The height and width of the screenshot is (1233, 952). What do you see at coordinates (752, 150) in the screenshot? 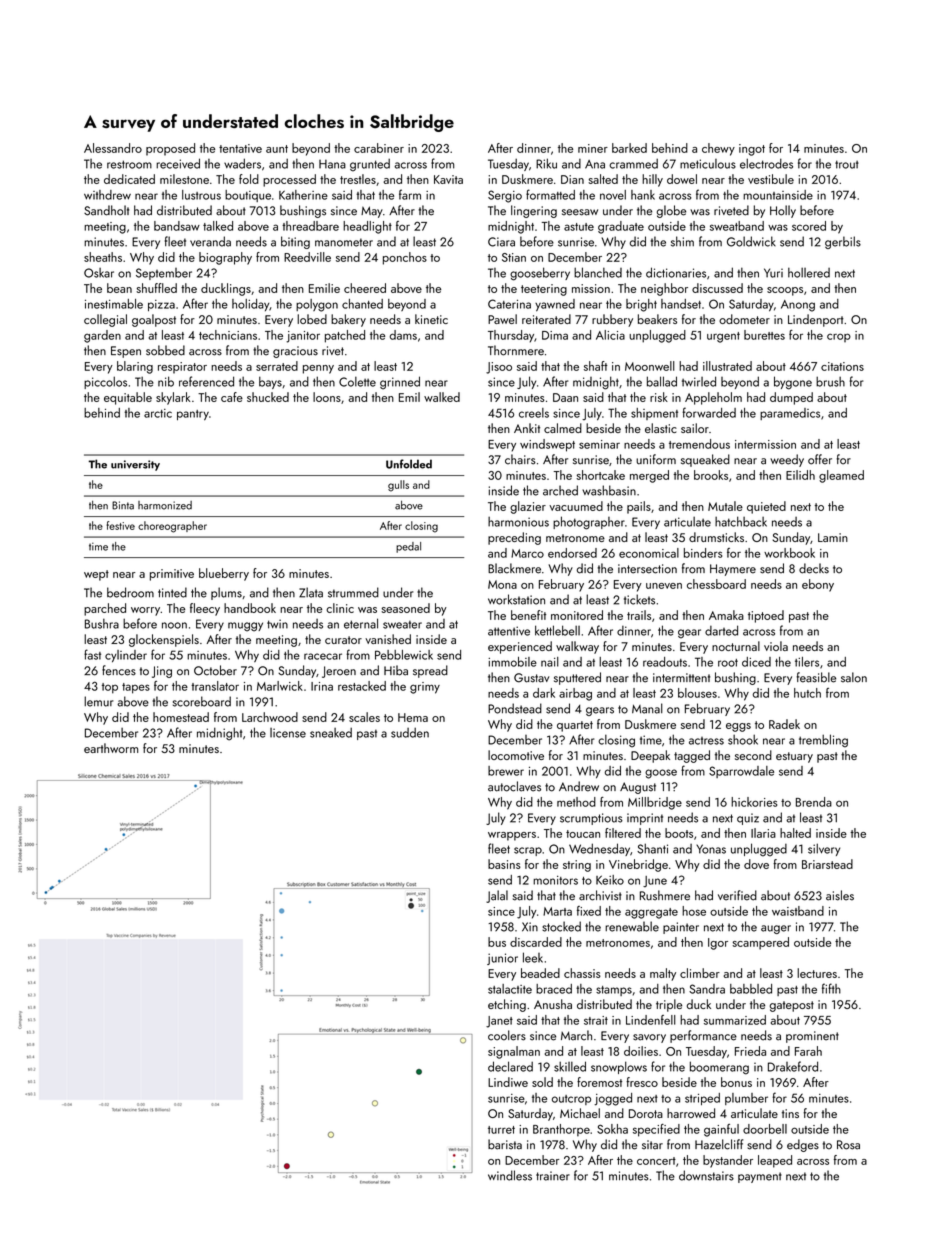
I see `ingot` at bounding box center [752, 150].
